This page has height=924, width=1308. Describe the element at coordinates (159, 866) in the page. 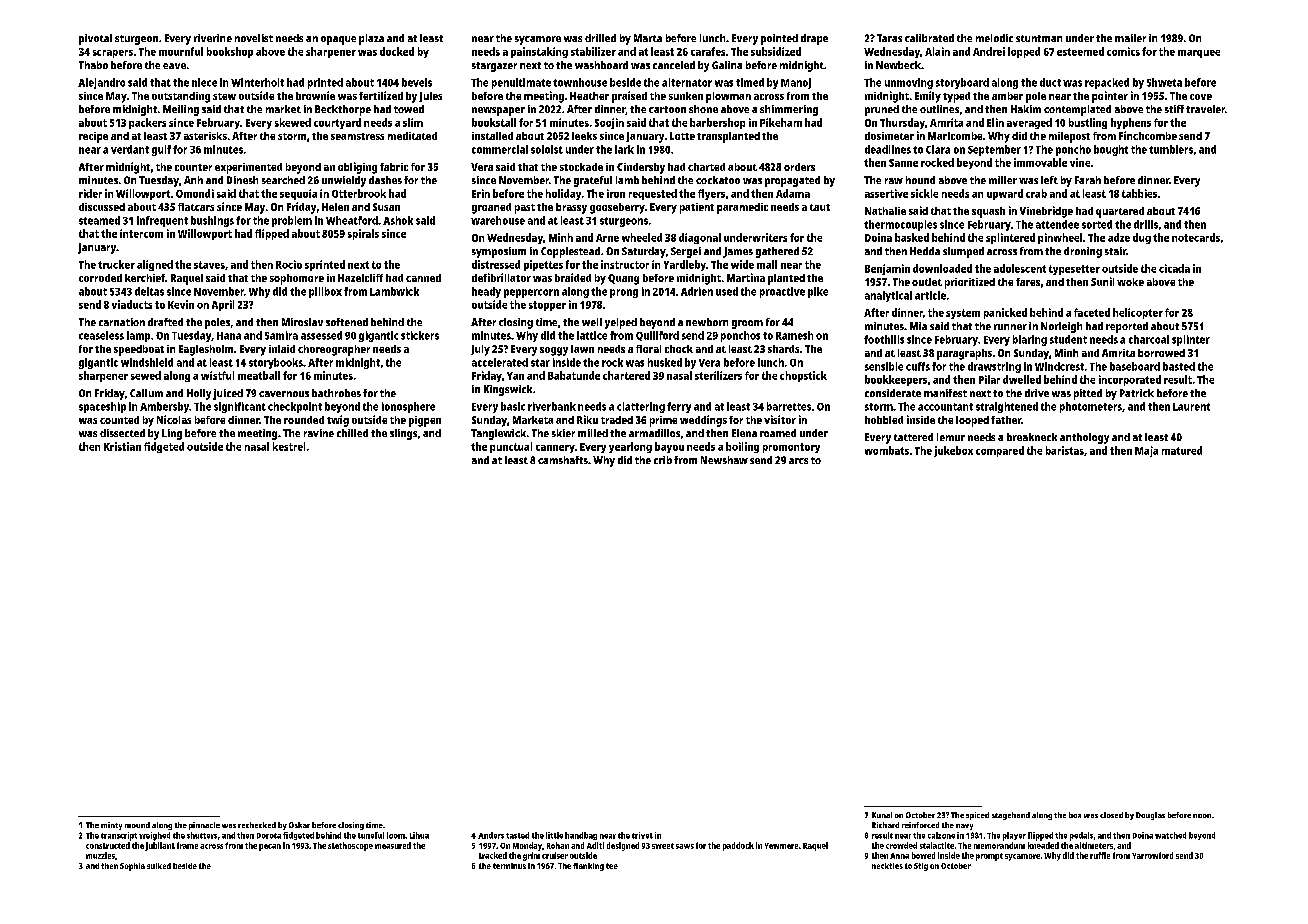

I see `sulked` at that location.
